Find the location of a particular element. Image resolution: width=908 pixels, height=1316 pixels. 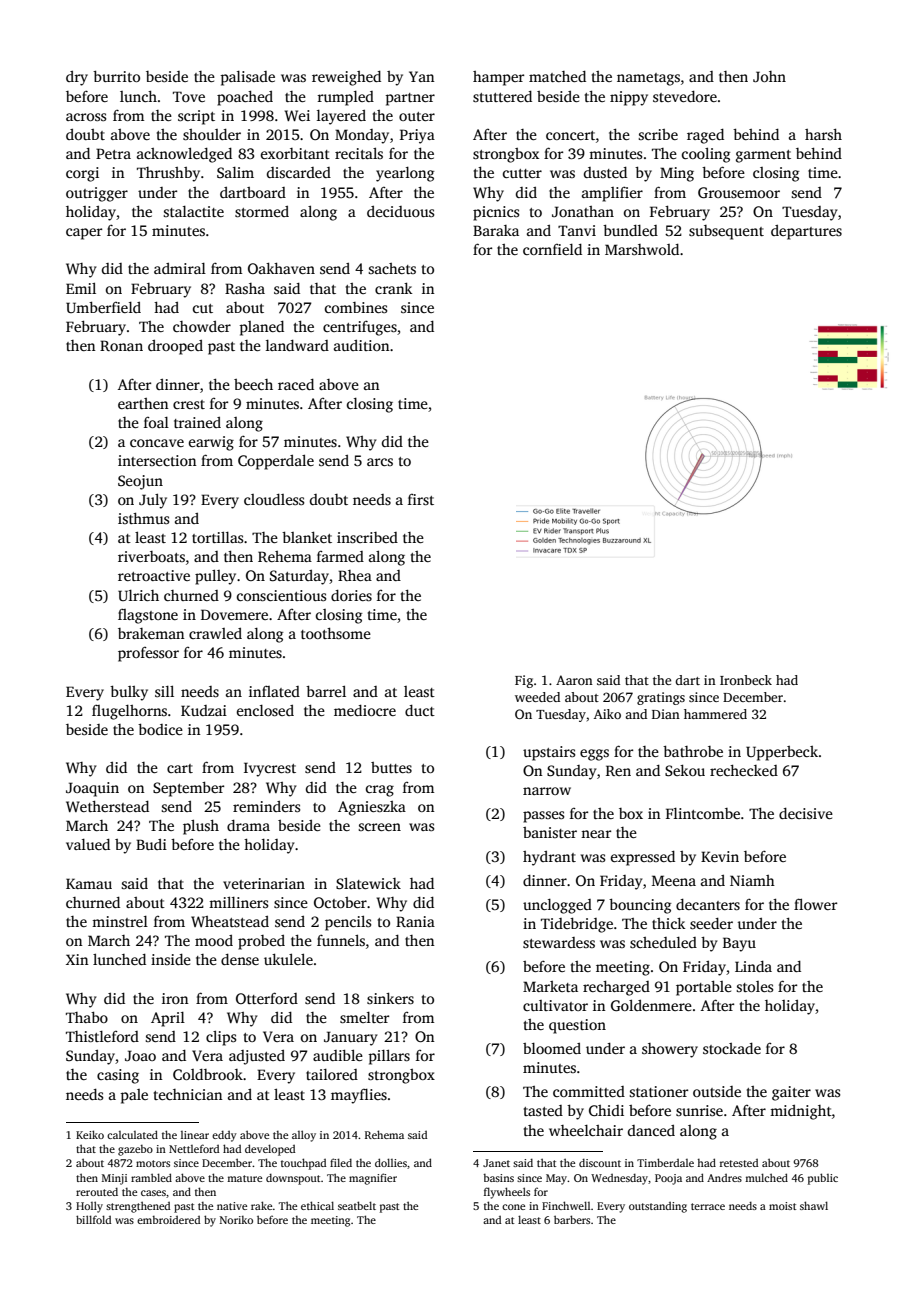

decisive is located at coordinates (806, 813).
